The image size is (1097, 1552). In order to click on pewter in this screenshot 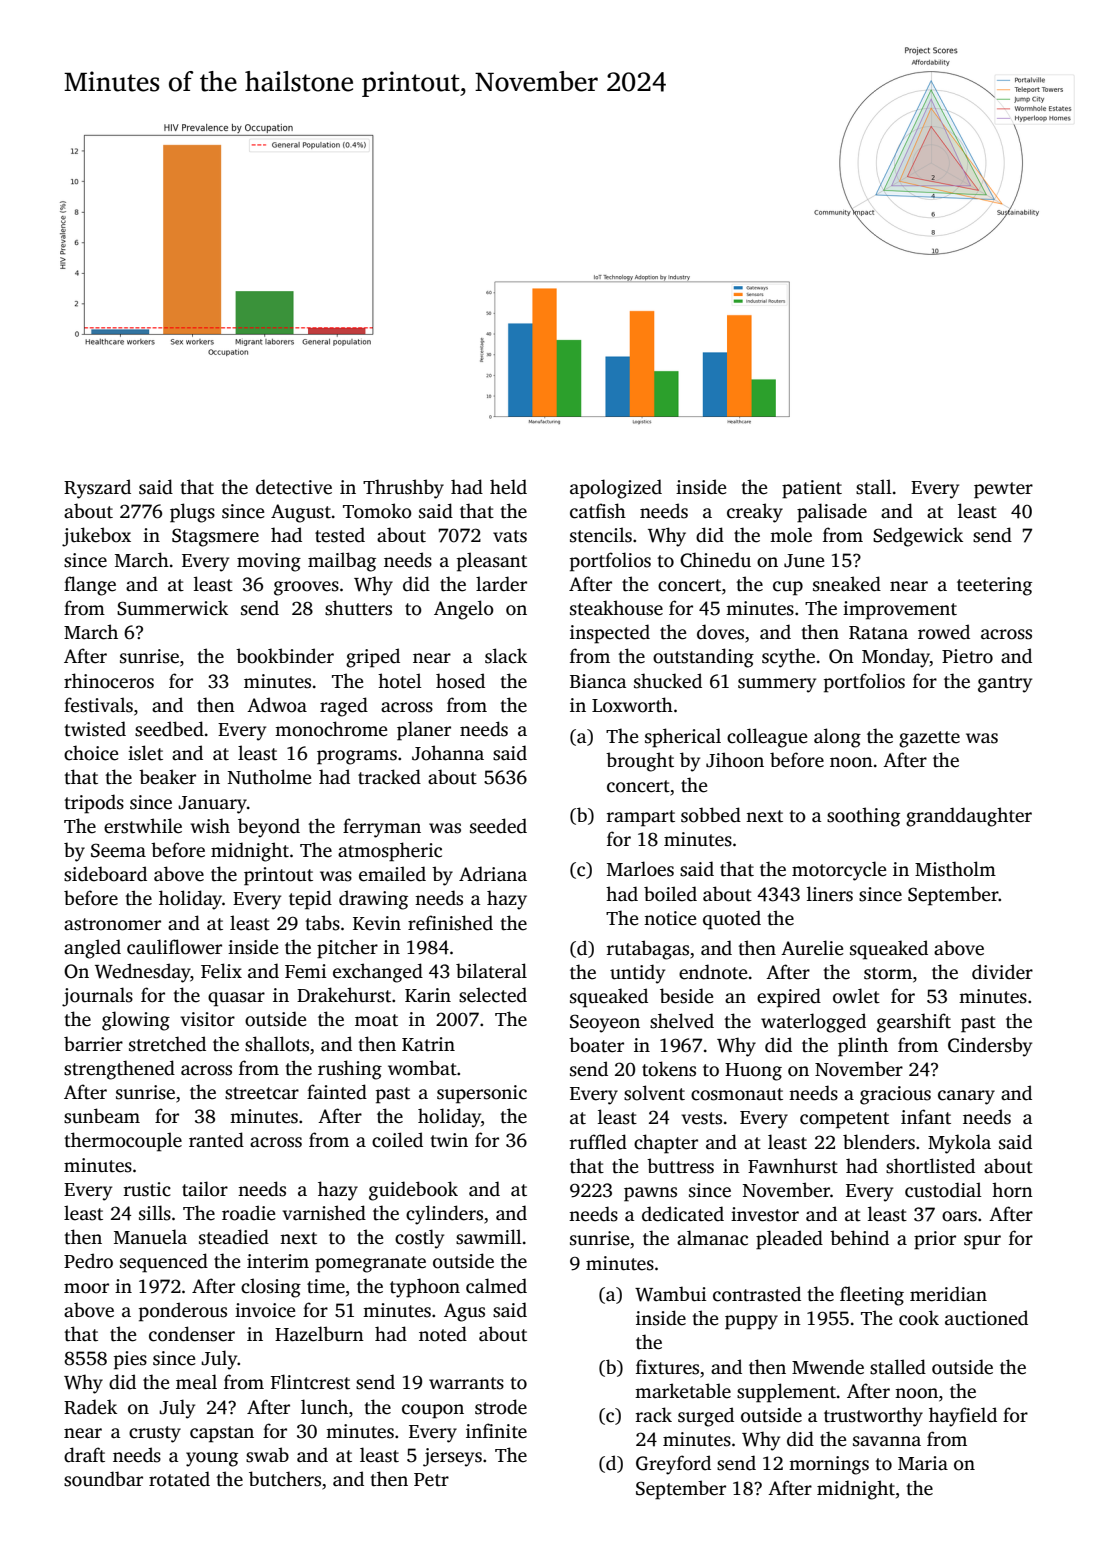, I will do `click(1003, 490)`.
